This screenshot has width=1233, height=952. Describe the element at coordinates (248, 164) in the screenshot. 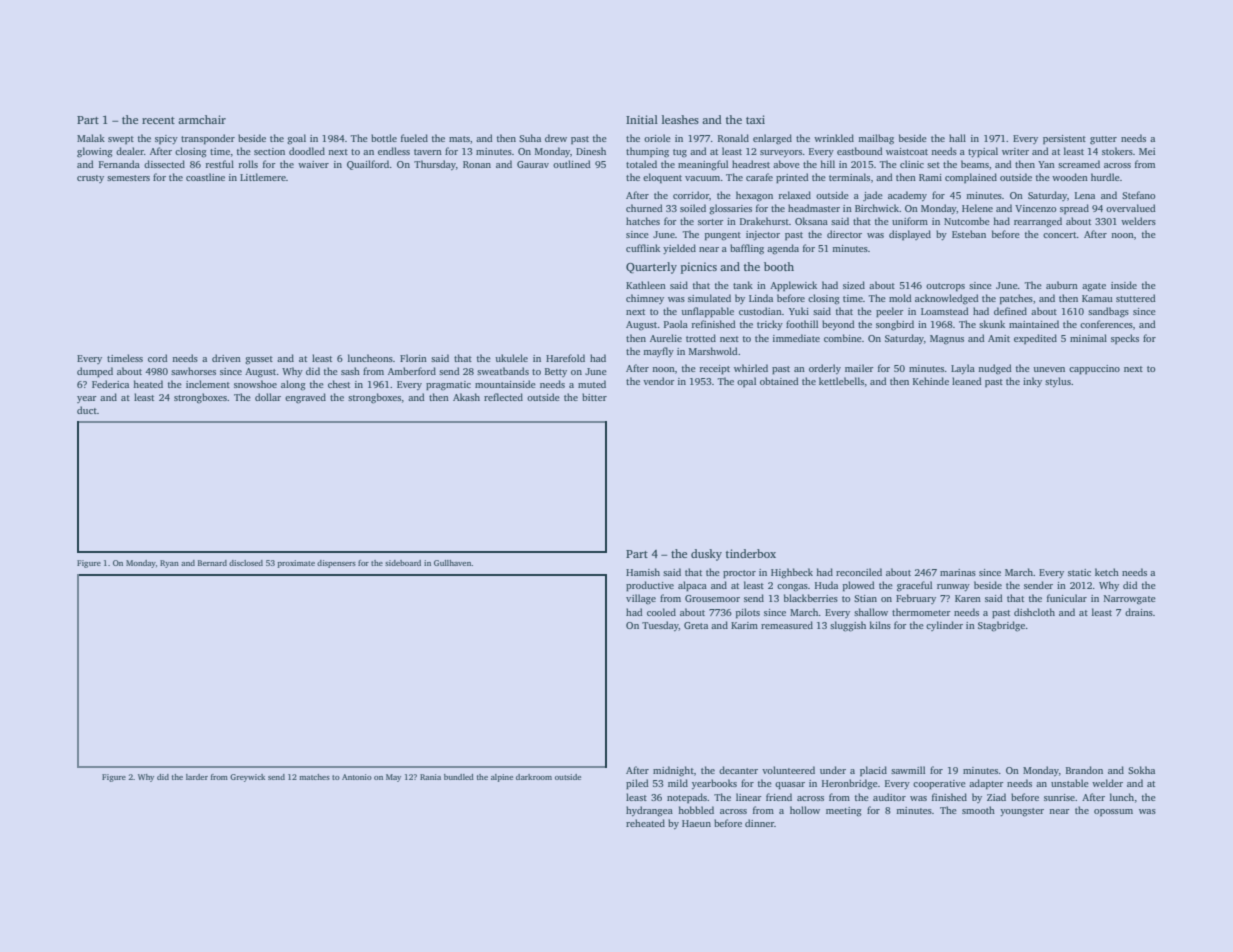

I see `rolls` at that location.
